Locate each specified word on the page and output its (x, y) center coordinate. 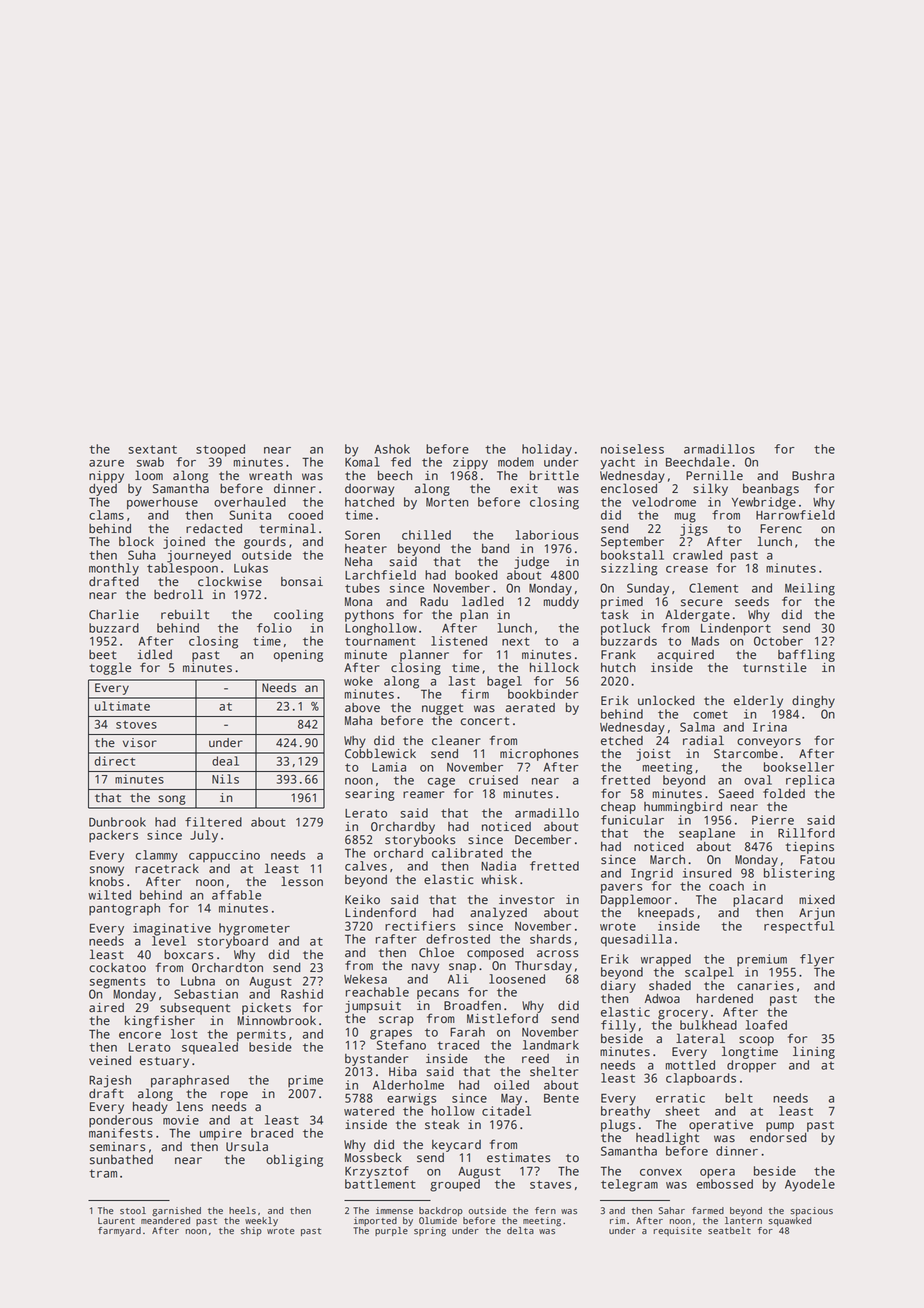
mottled (690, 1065)
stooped (220, 450)
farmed (708, 1210)
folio (274, 628)
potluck (625, 629)
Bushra (813, 476)
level (169, 941)
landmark (551, 1045)
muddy (561, 603)
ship (251, 1231)
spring (430, 1232)
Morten (447, 502)
